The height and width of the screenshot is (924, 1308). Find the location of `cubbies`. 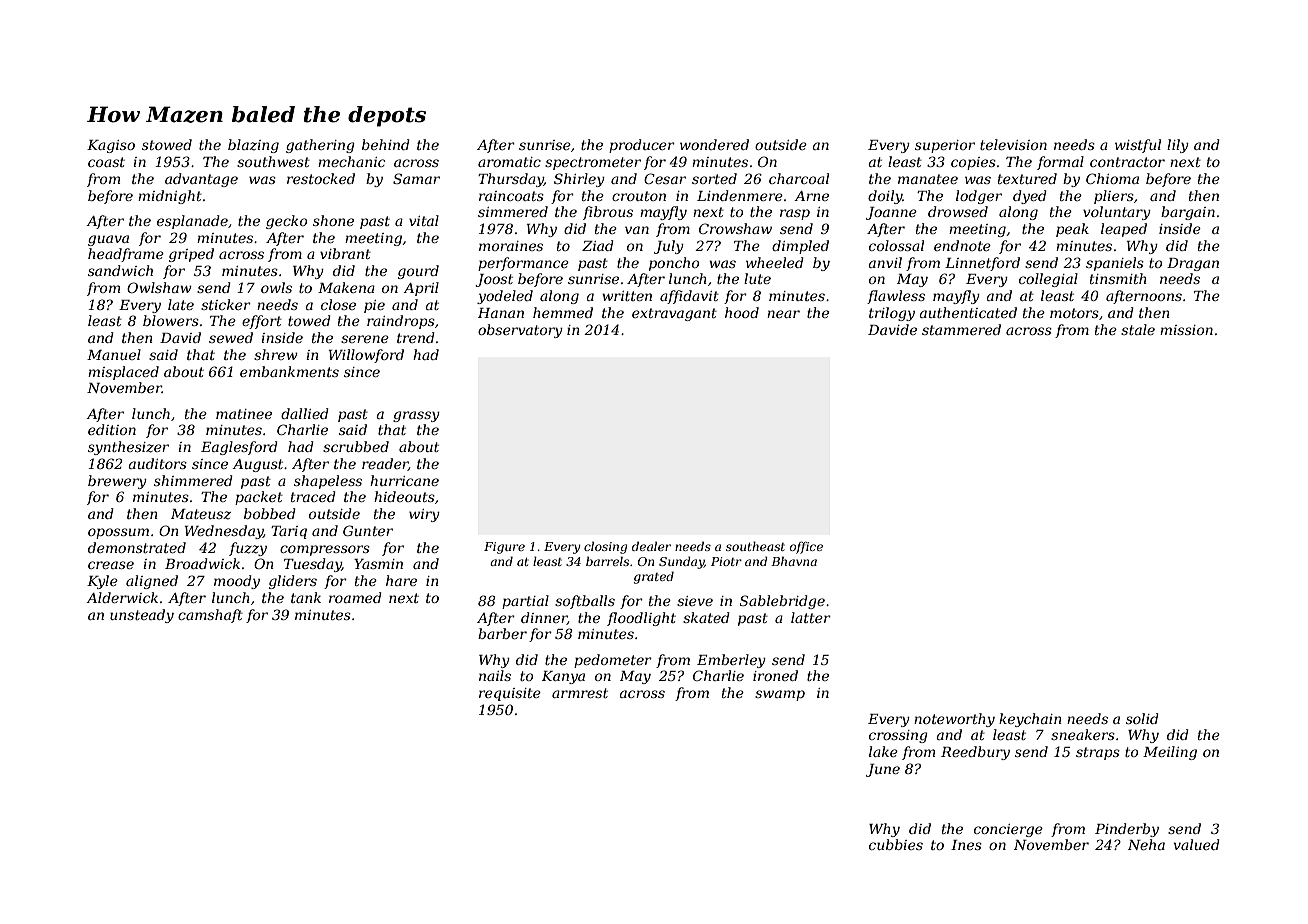

cubbies is located at coordinates (896, 844).
